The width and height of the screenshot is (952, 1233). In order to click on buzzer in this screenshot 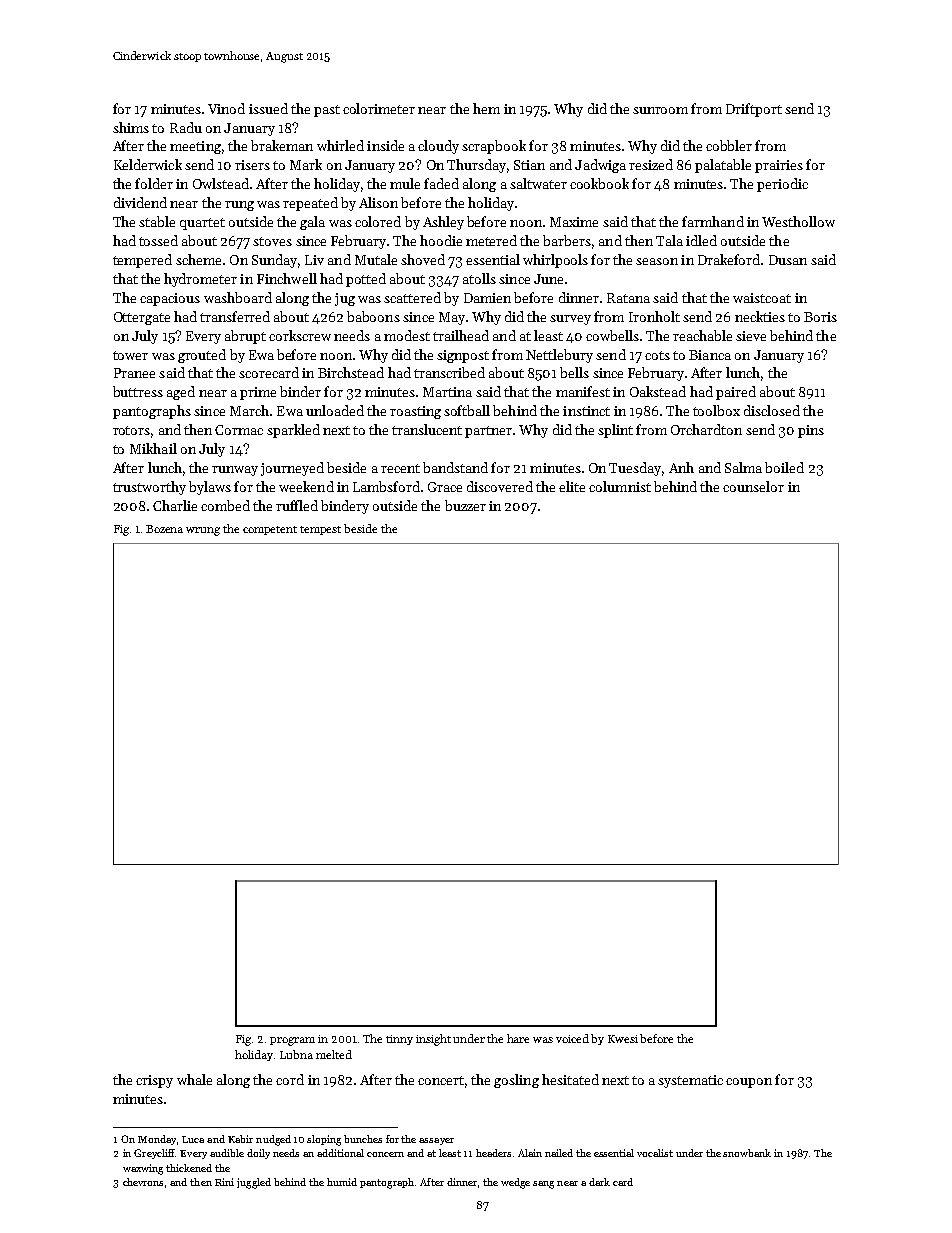, I will do `click(465, 505)`.
